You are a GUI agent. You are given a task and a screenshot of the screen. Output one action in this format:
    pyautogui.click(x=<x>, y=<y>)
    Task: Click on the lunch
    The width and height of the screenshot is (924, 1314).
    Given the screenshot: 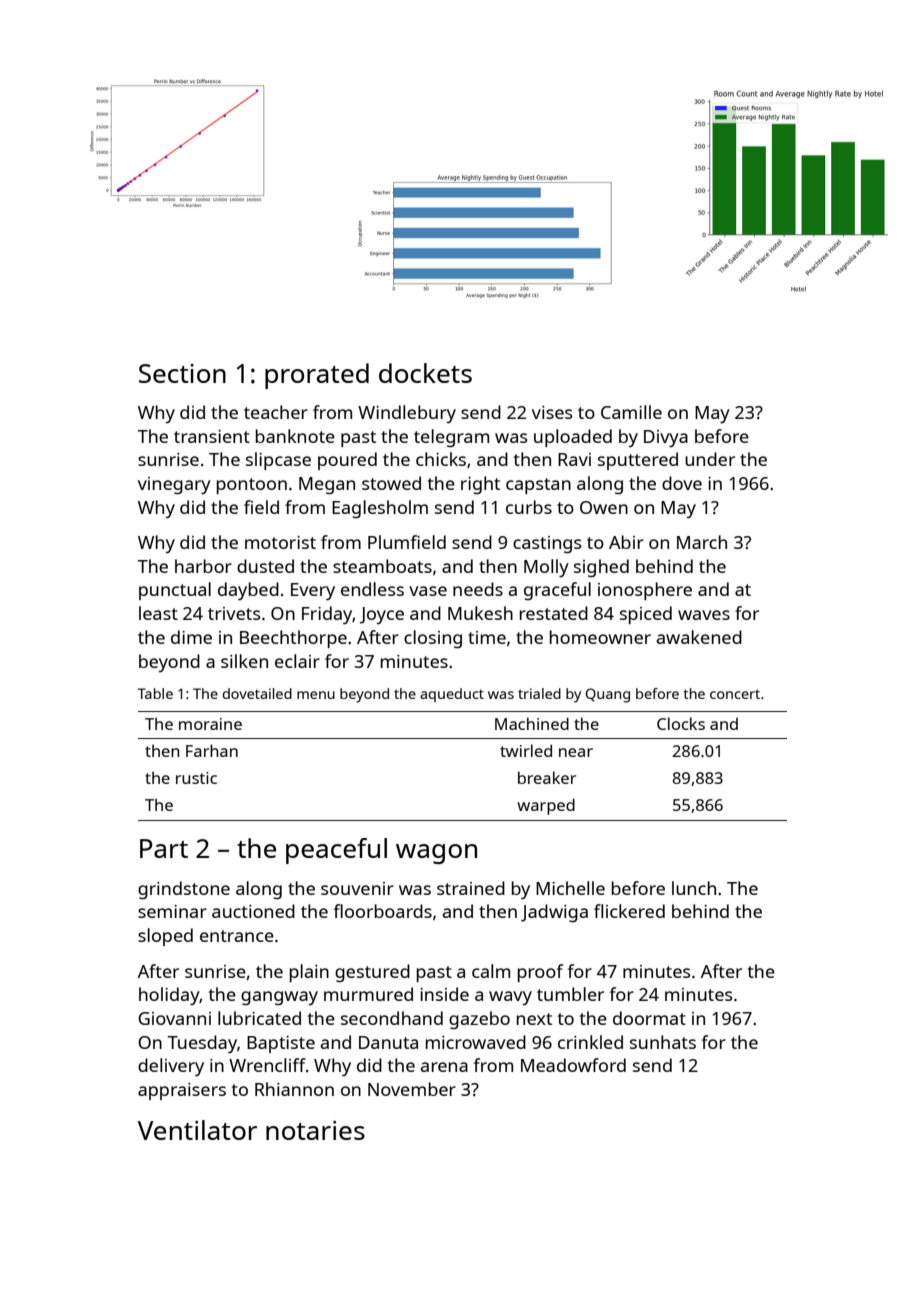 What is the action you would take?
    pyautogui.click(x=694, y=888)
